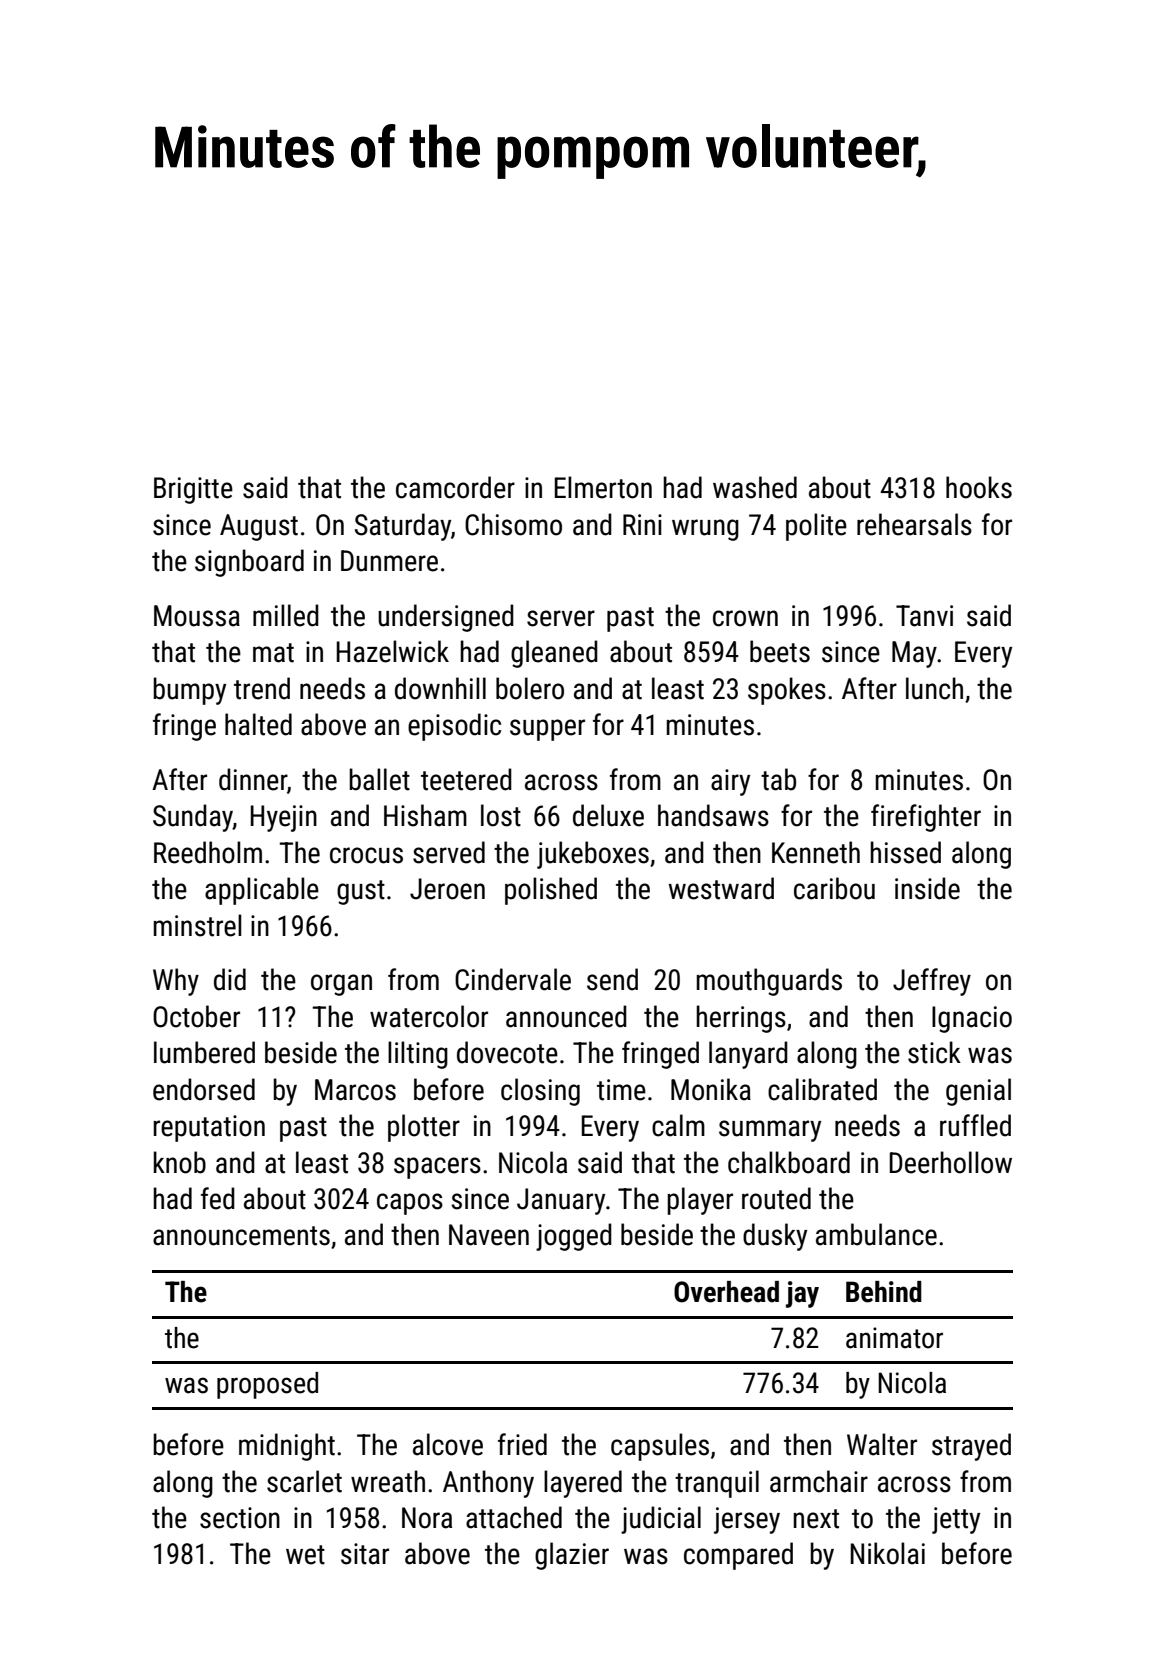 The height and width of the document is (1654, 1165). Describe the element at coordinates (305, 1555) in the document. I see `wet` at that location.
